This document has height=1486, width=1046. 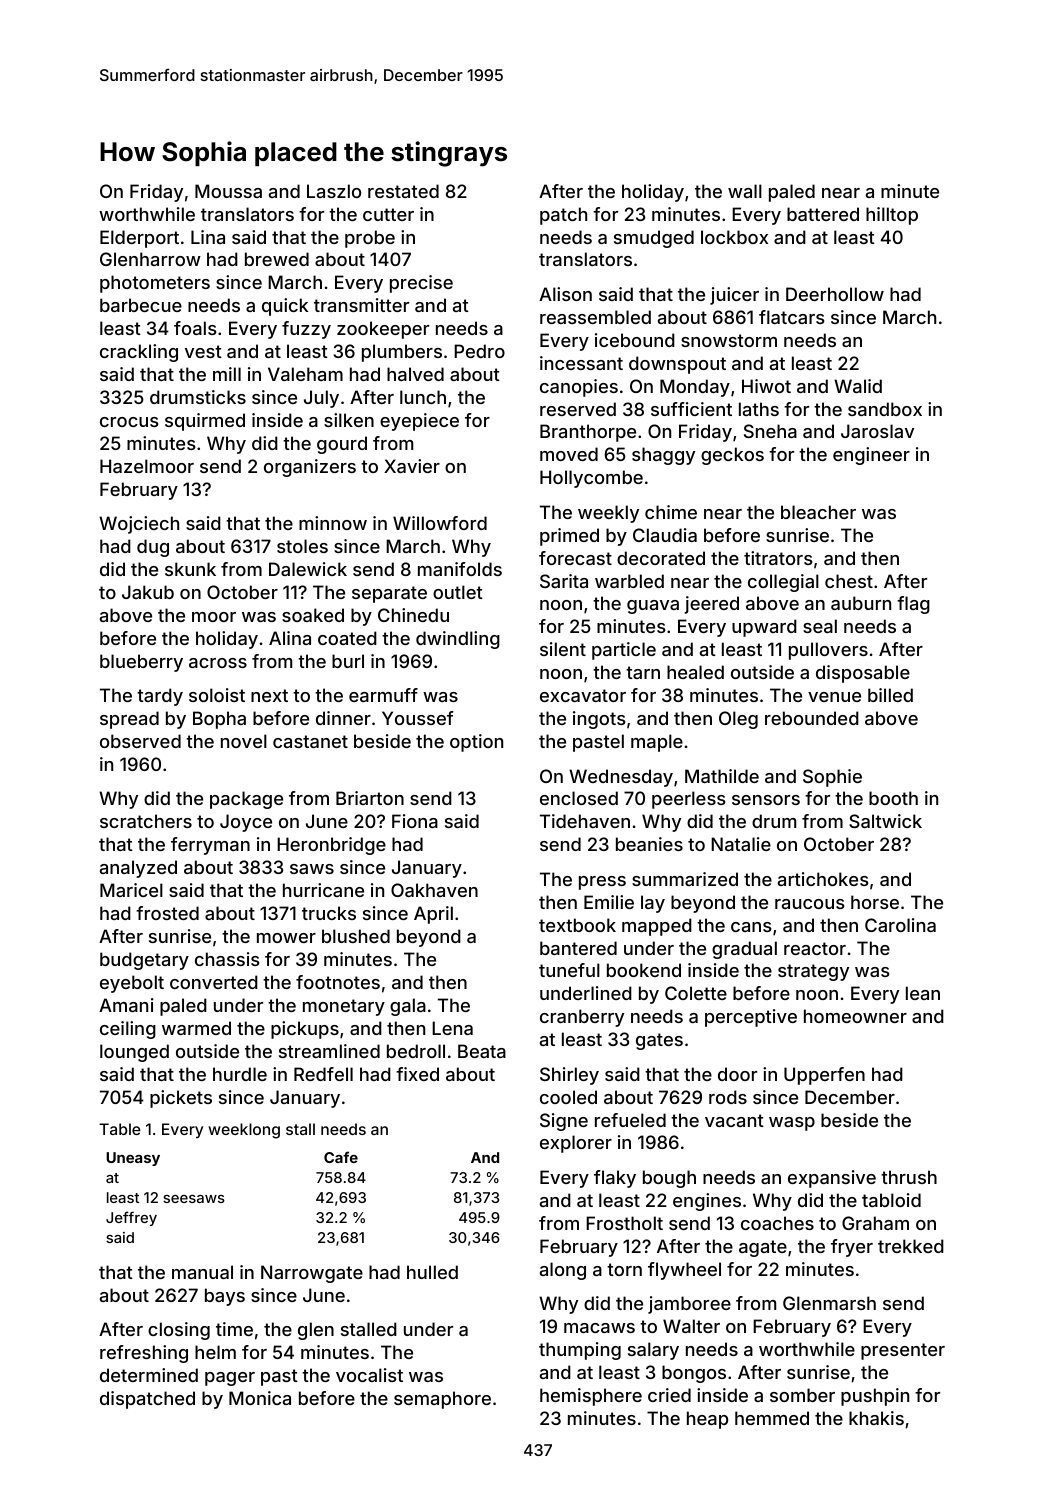 What do you see at coordinates (403, 191) in the document?
I see `restated` at bounding box center [403, 191].
